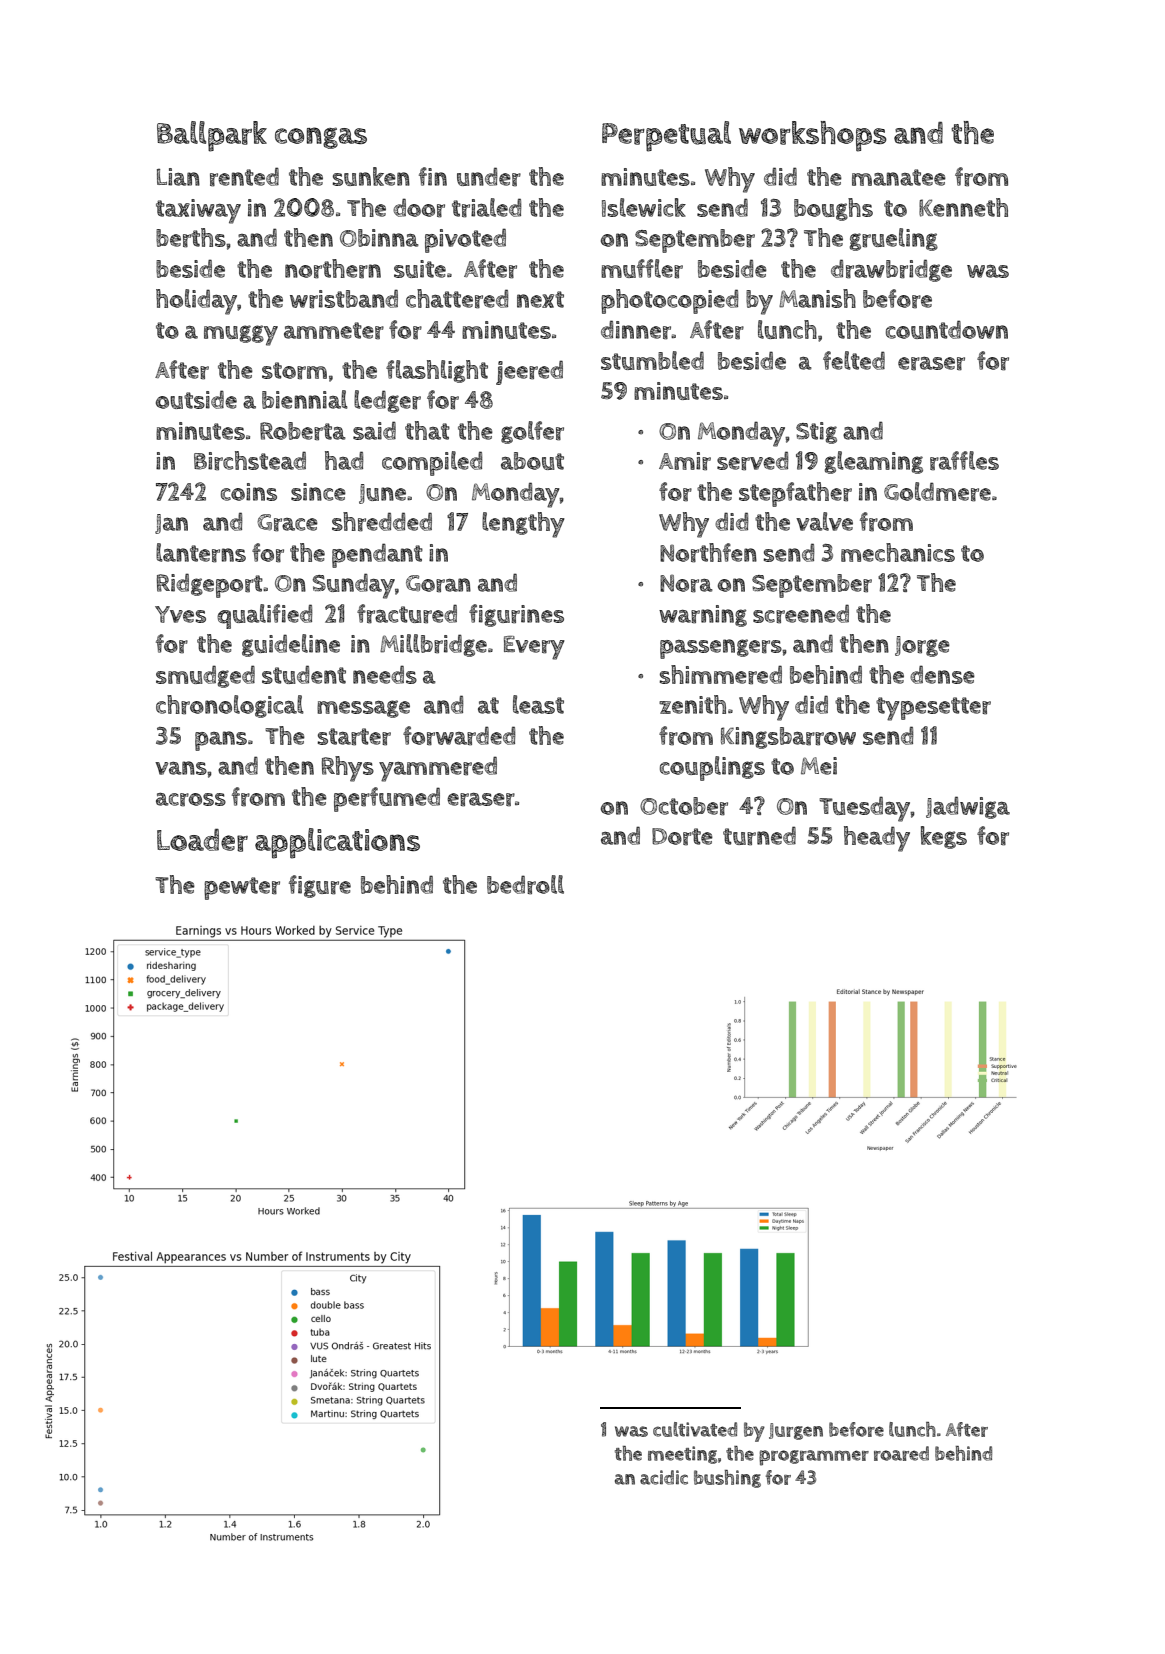  Describe the element at coordinates (201, 553) in the image. I see `lanterns` at that location.
